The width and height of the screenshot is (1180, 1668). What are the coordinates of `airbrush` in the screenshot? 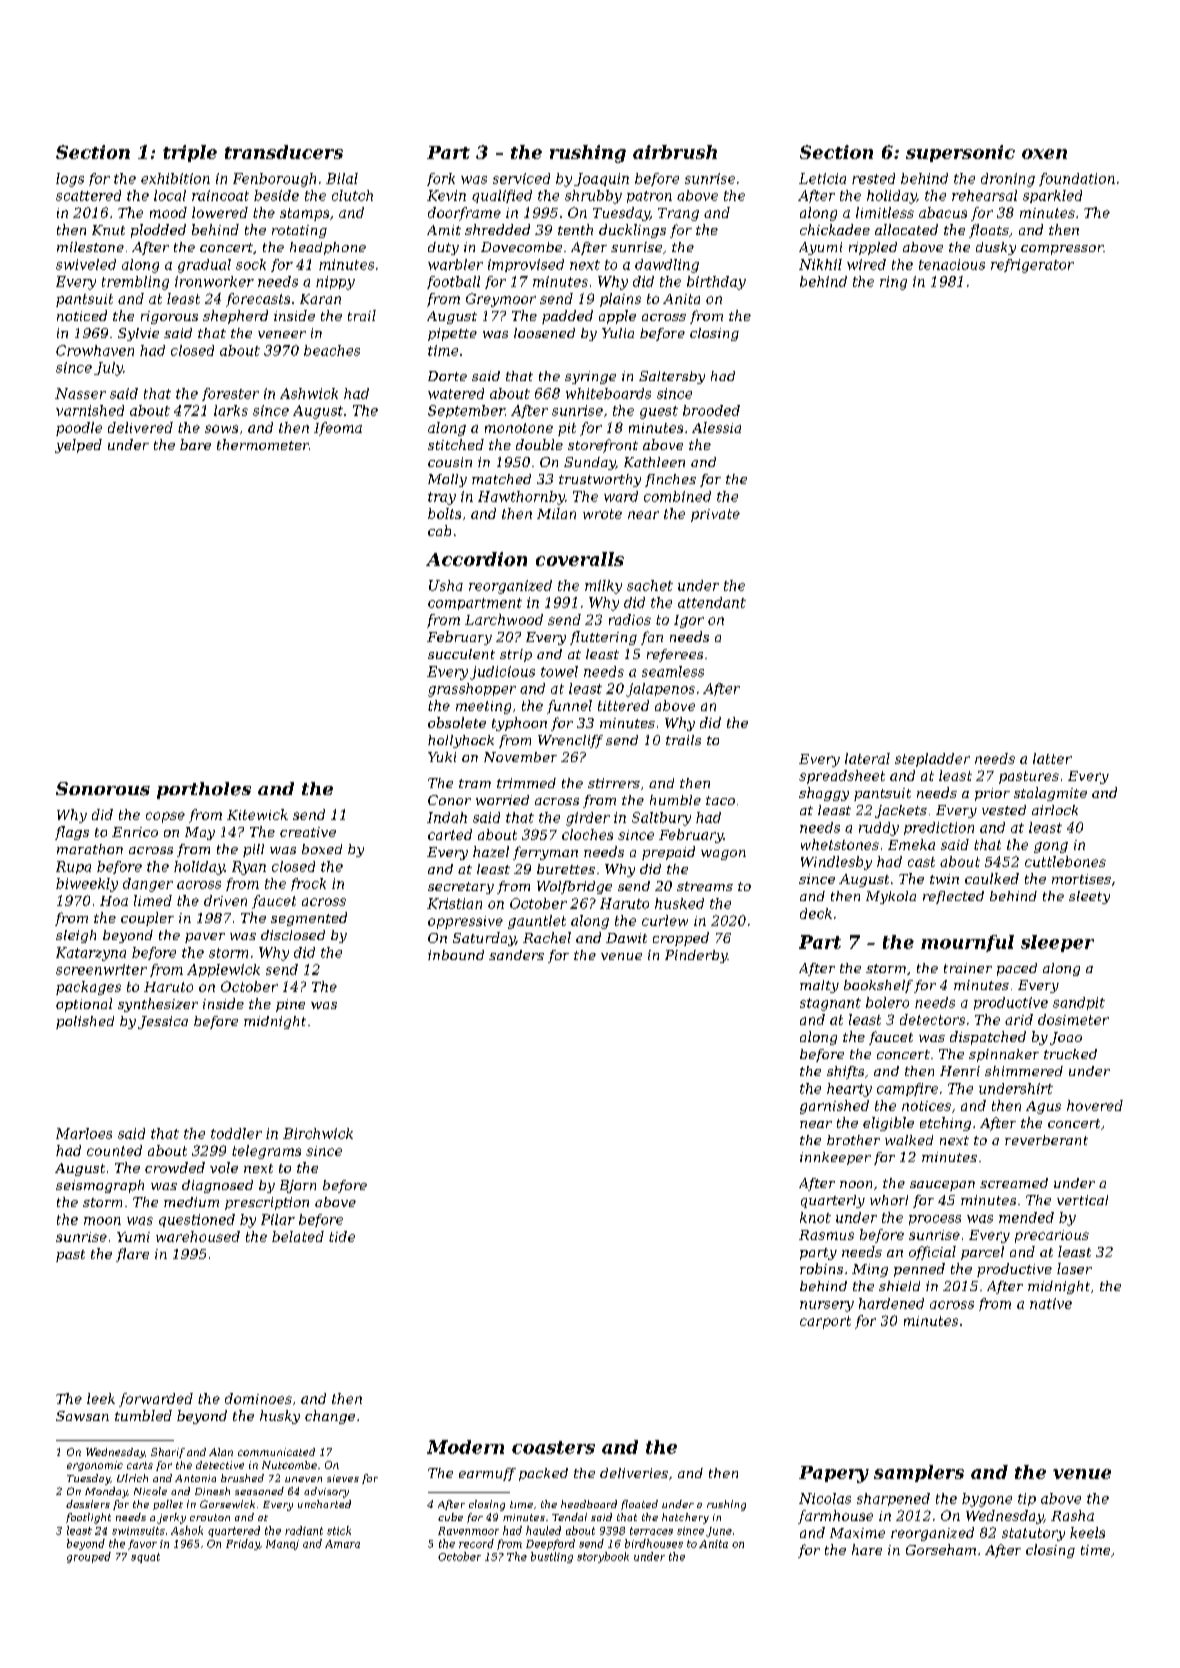 It's located at (675, 152).
